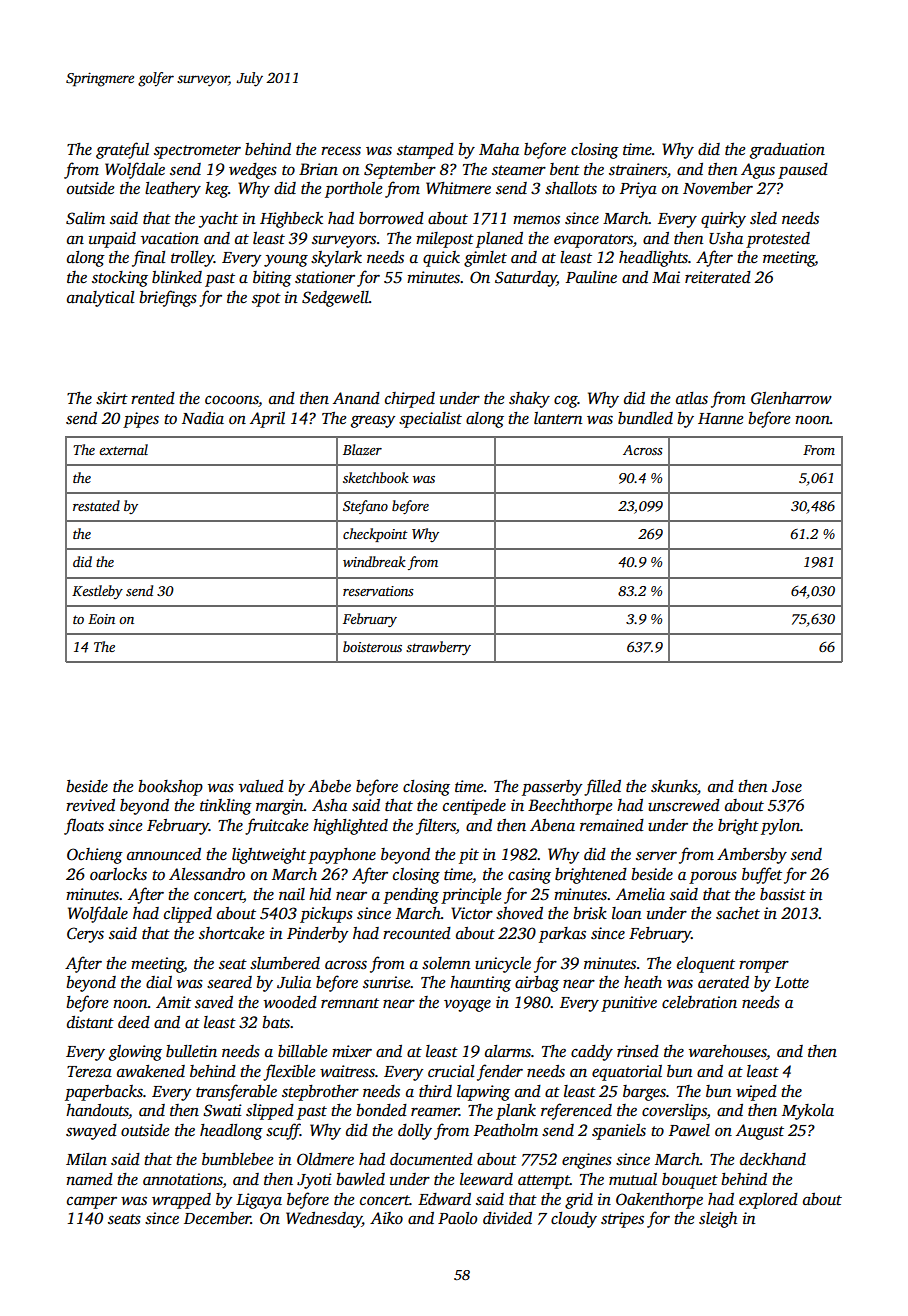 Image resolution: width=908 pixels, height=1316 pixels. Describe the element at coordinates (375, 535) in the document. I see `checkpoint` at that location.
